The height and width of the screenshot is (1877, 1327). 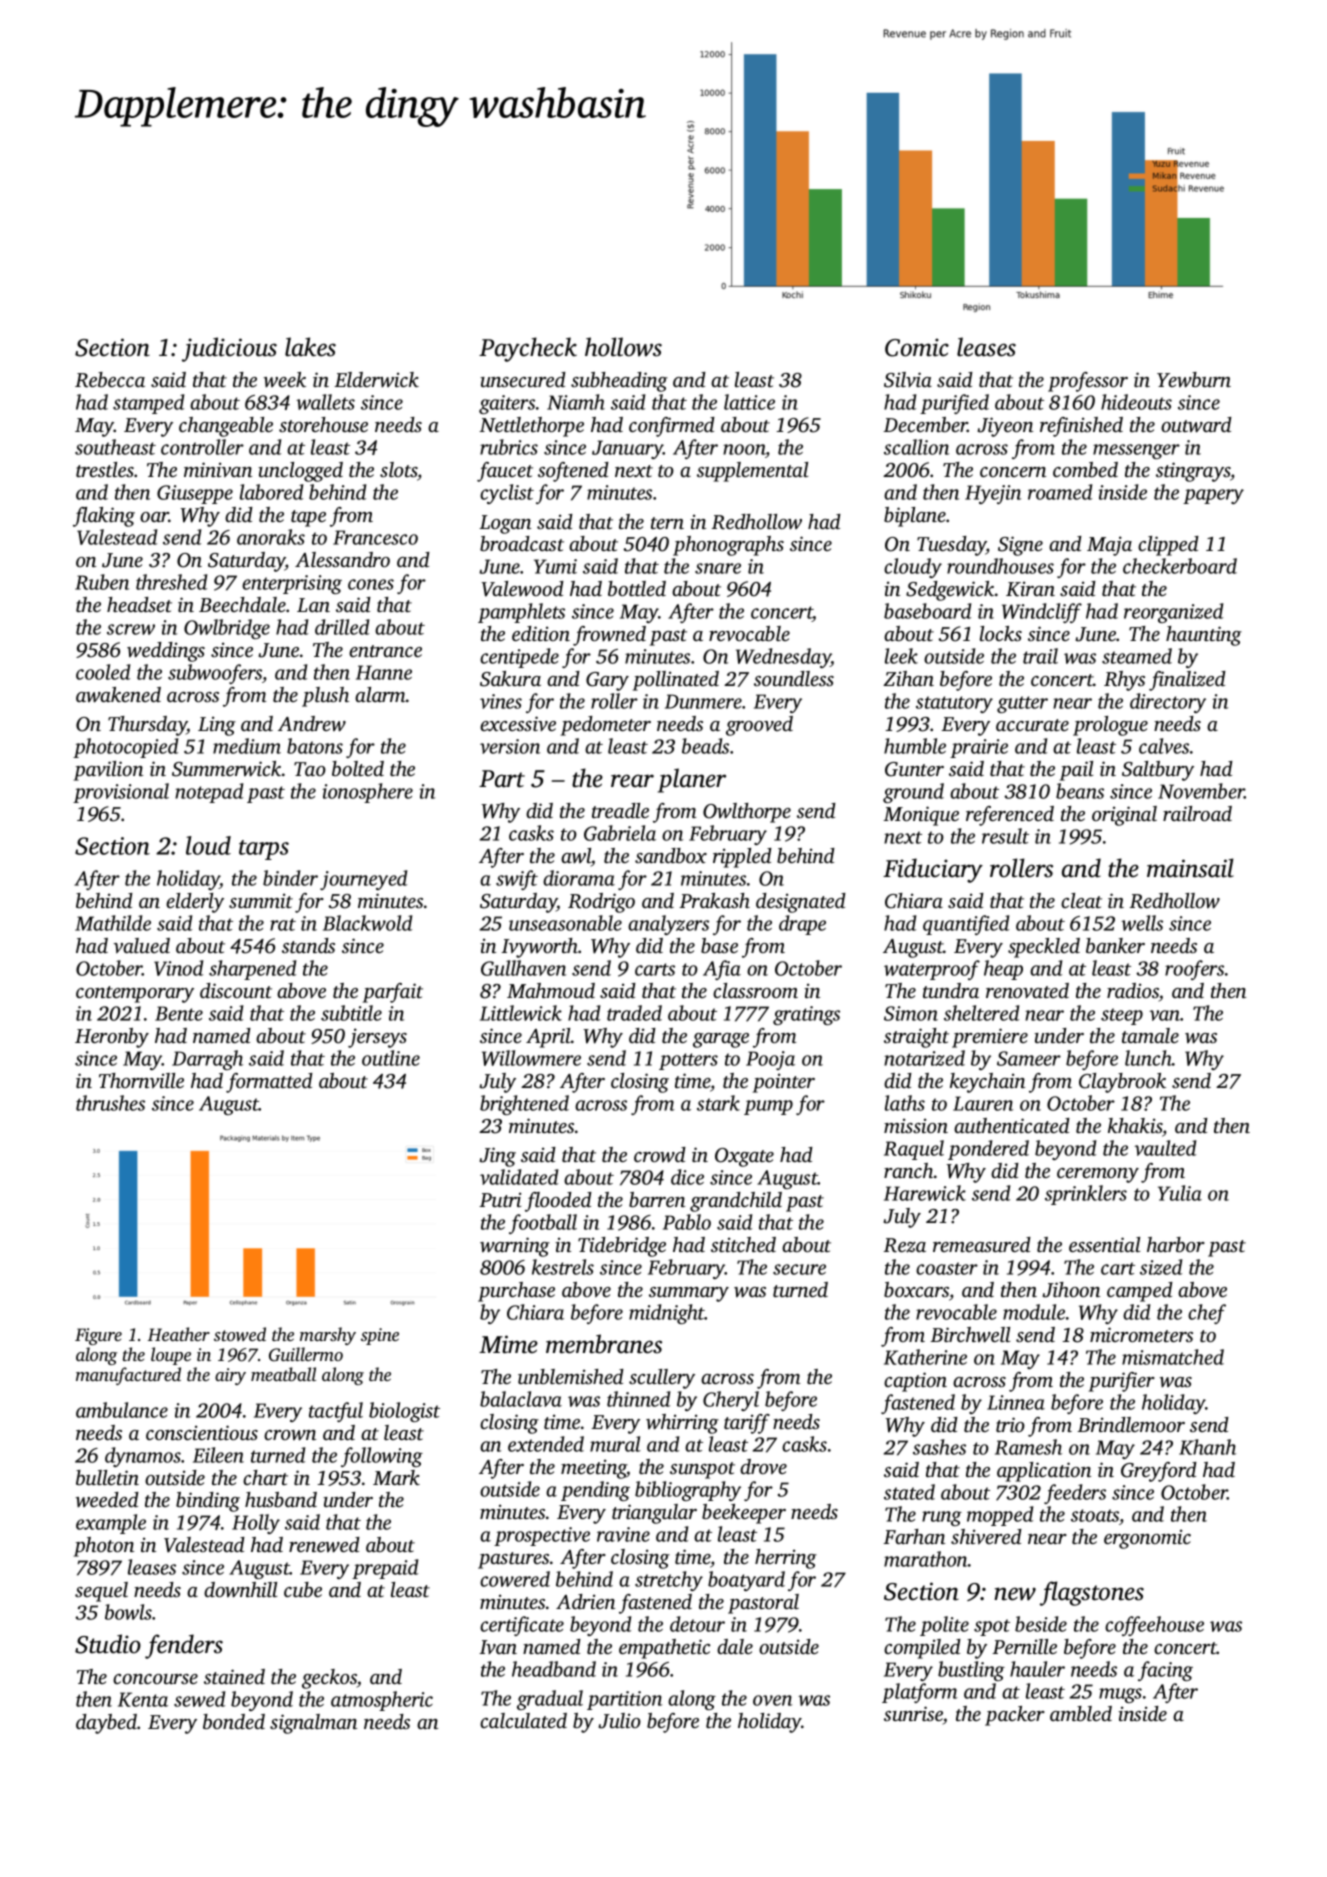 What do you see at coordinates (269, 1083) in the screenshot?
I see `formatted` at bounding box center [269, 1083].
